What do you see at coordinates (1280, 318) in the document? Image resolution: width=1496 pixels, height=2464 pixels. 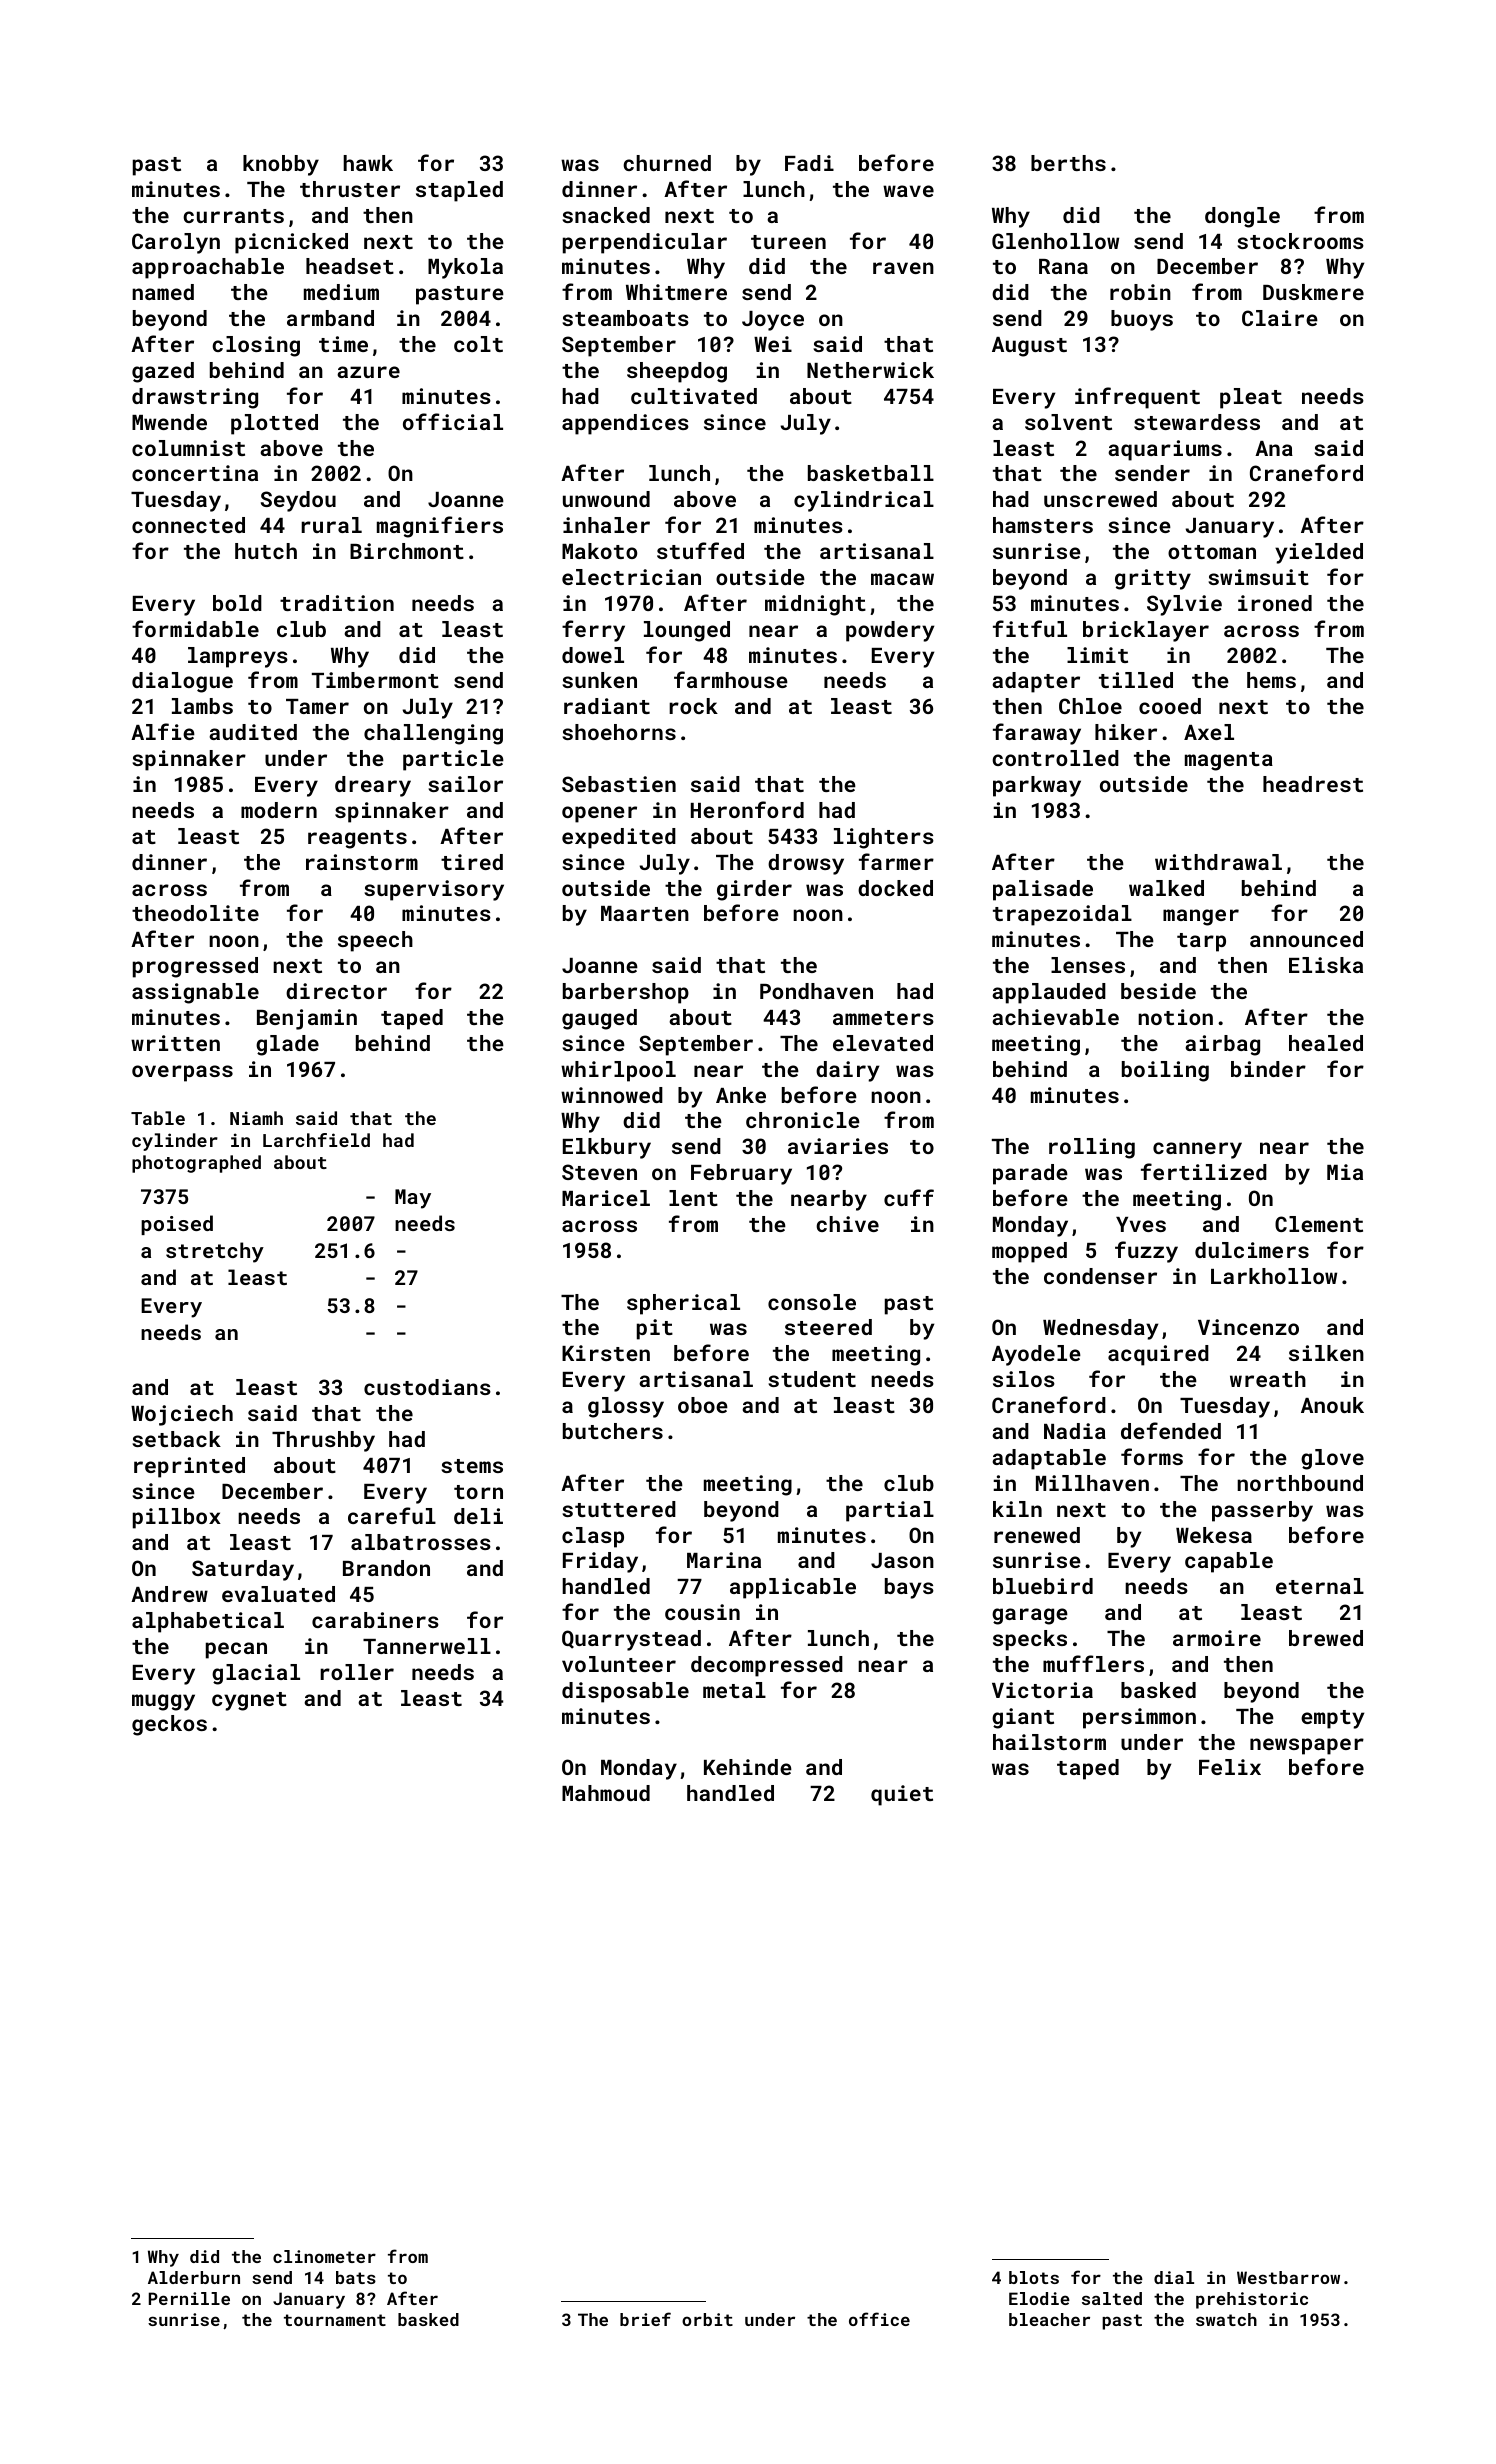 I see `Claire` at bounding box center [1280, 318].
